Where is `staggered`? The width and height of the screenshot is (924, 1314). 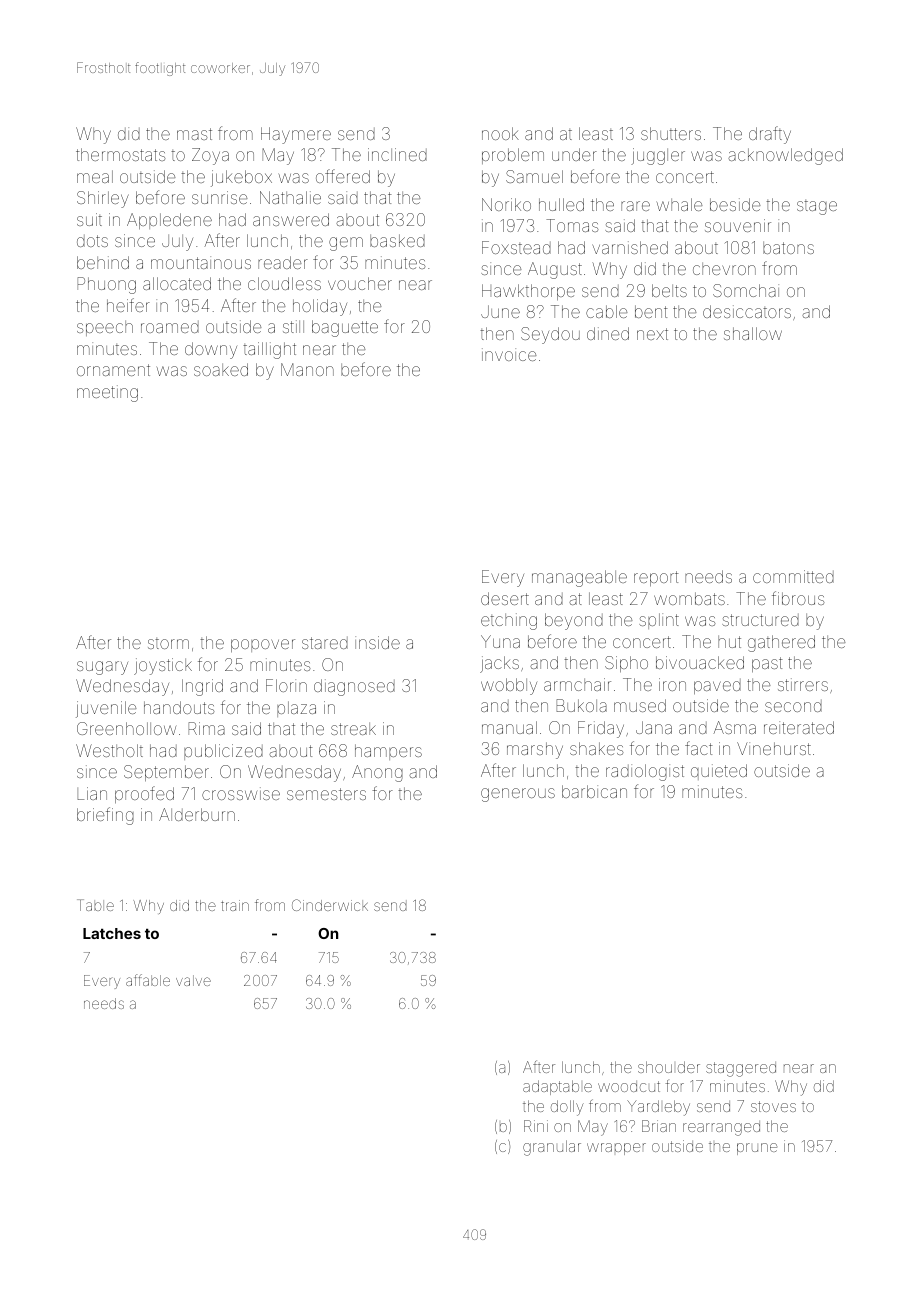
staggered is located at coordinates (741, 1069).
